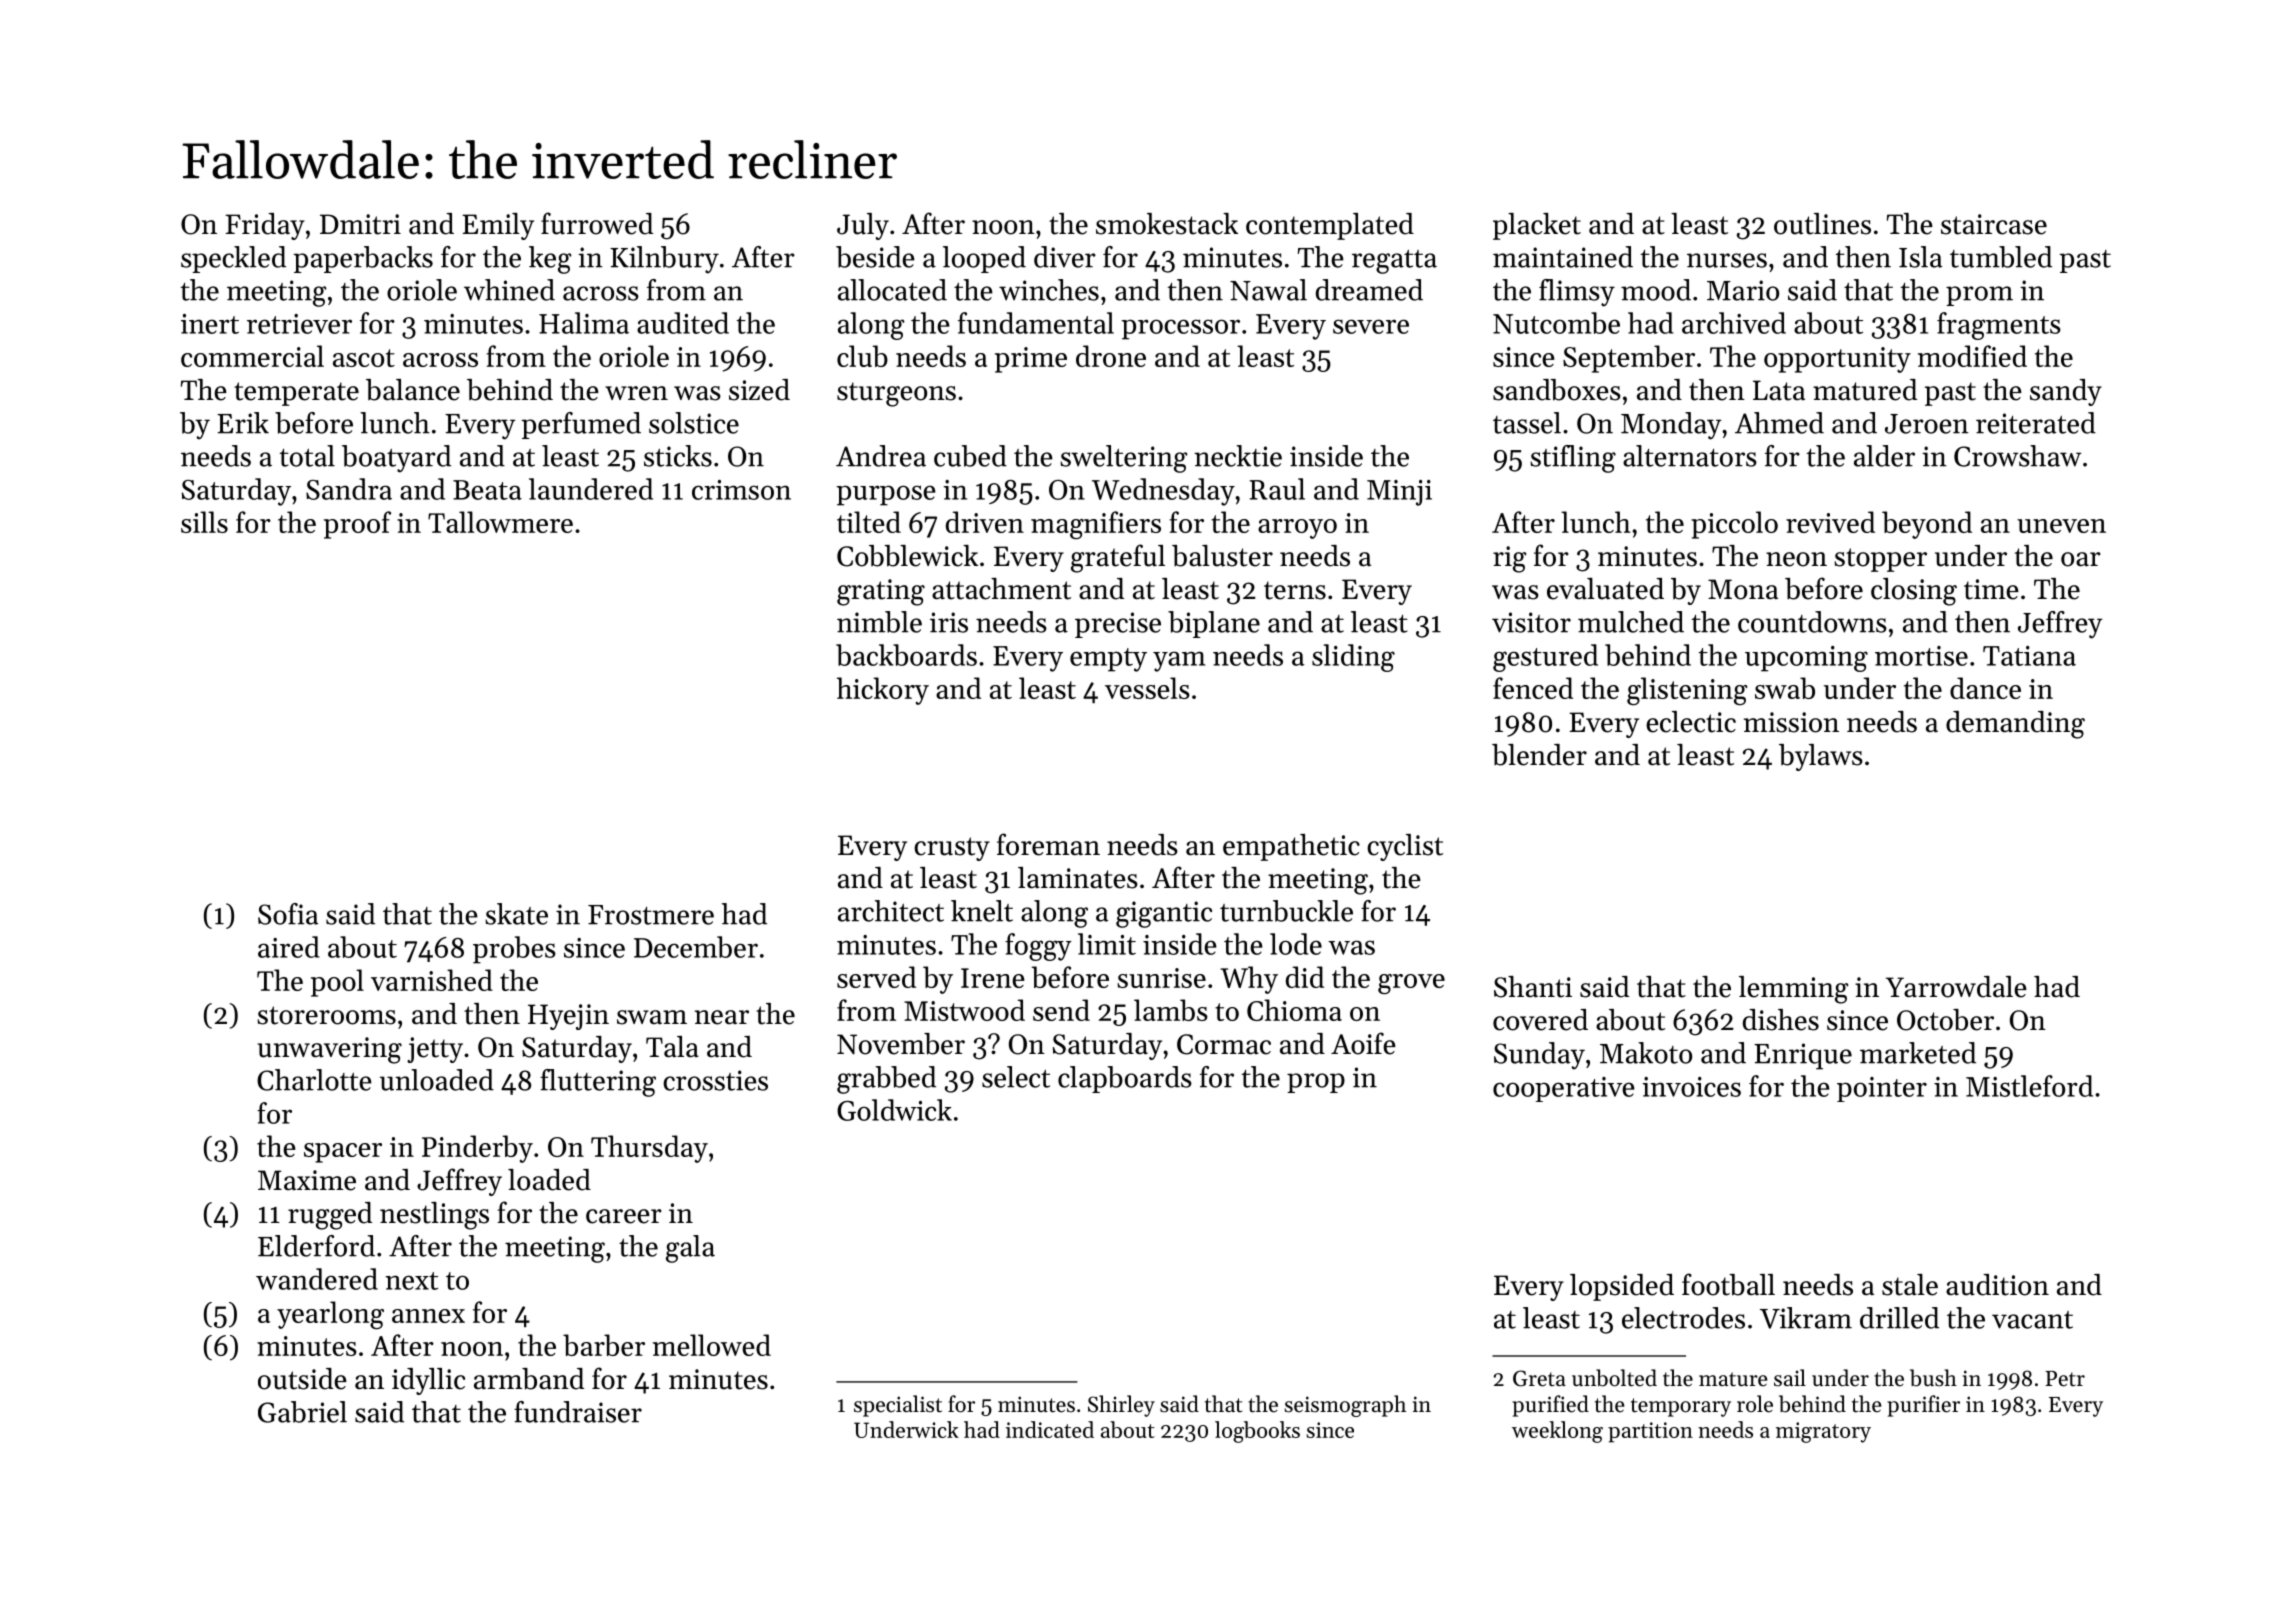 Image resolution: width=2292 pixels, height=1620 pixels. I want to click on July, so click(863, 226).
